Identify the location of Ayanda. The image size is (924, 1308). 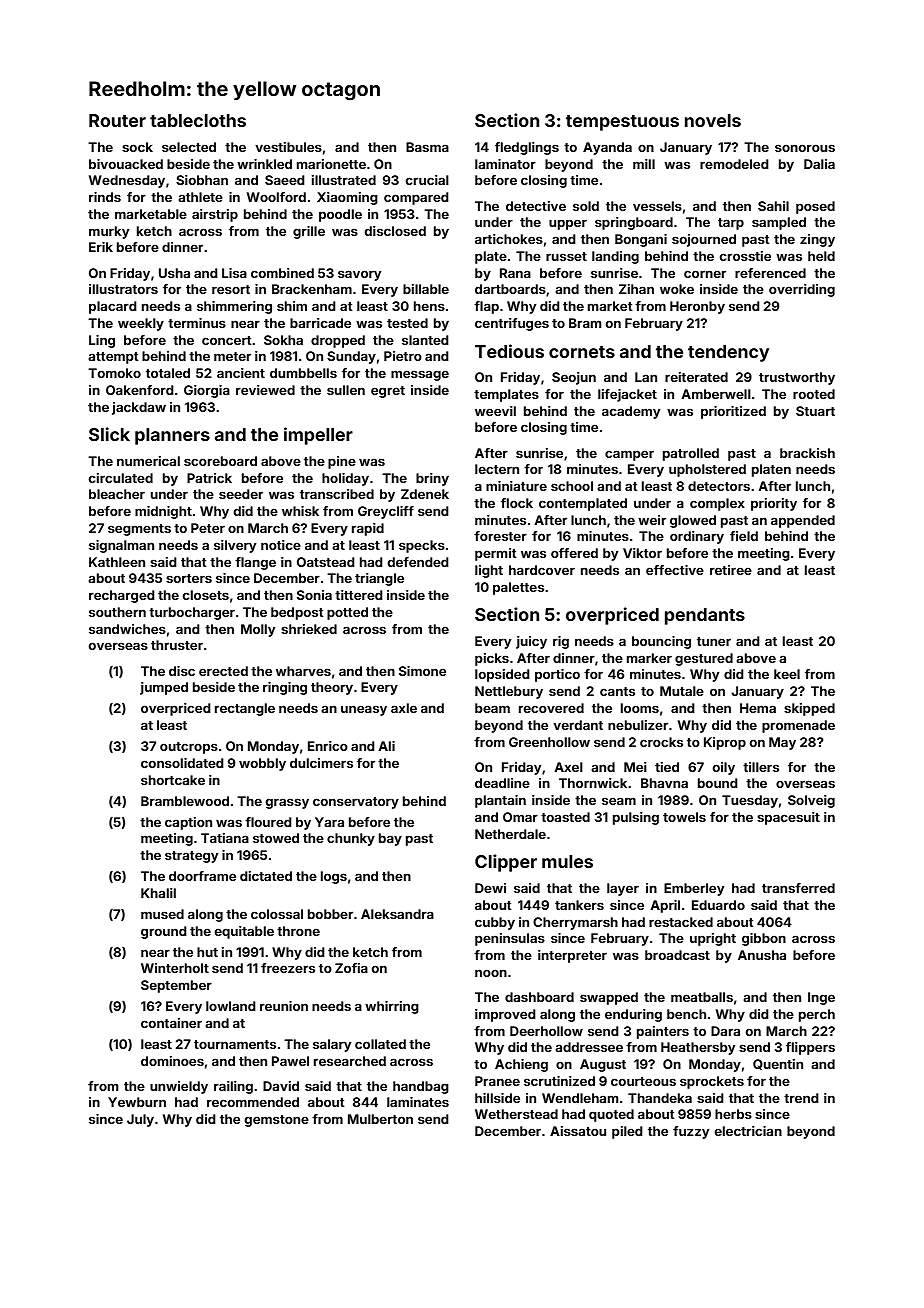
(607, 148).
